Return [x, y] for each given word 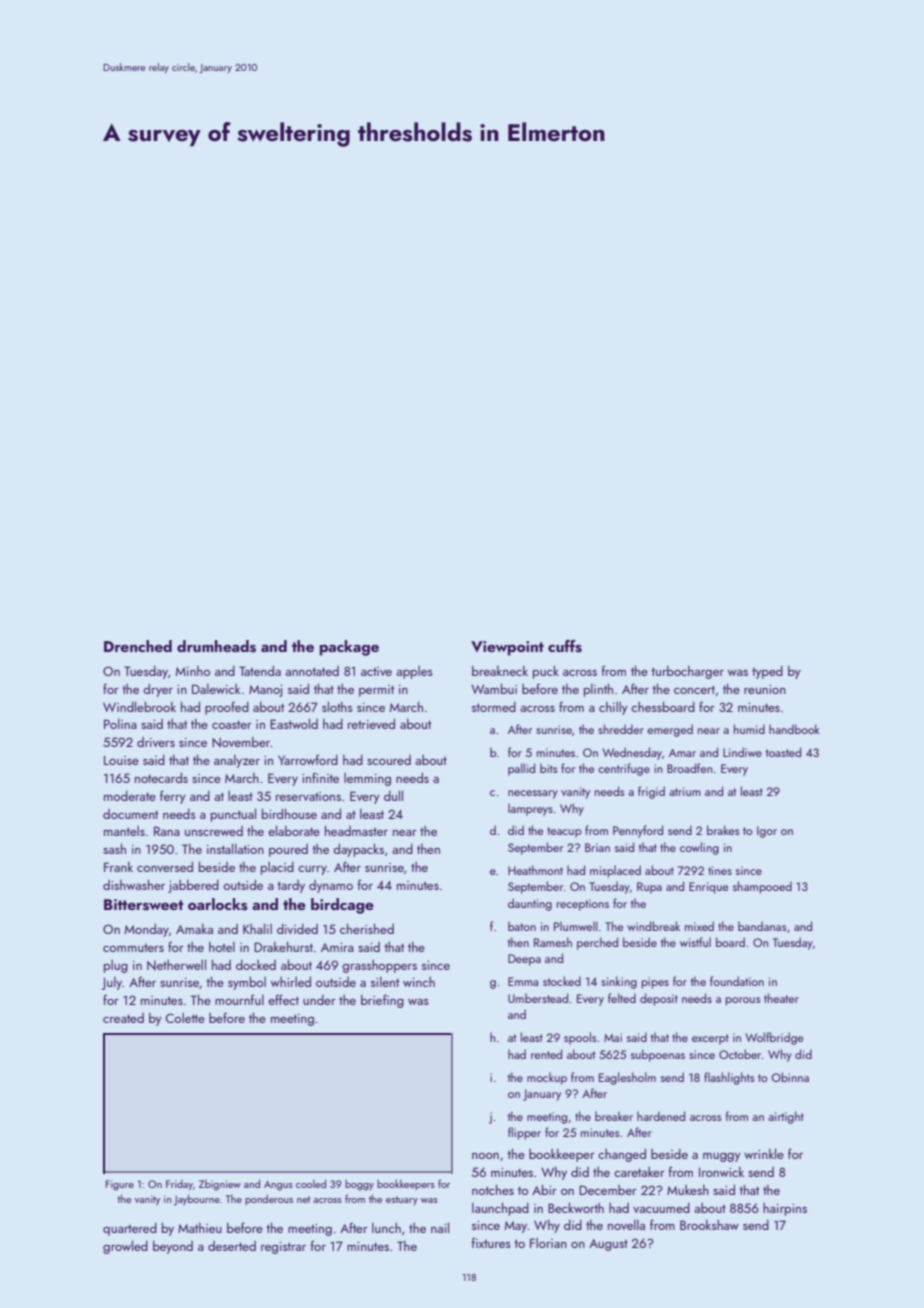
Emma [523, 981]
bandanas [762, 926]
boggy [359, 1185]
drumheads [216, 646]
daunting [530, 904]
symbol [247, 983]
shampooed [762, 887]
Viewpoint [507, 648]
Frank [118, 867]
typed [767, 672]
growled [125, 1247]
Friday [179, 1185]
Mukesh [688, 1190]
